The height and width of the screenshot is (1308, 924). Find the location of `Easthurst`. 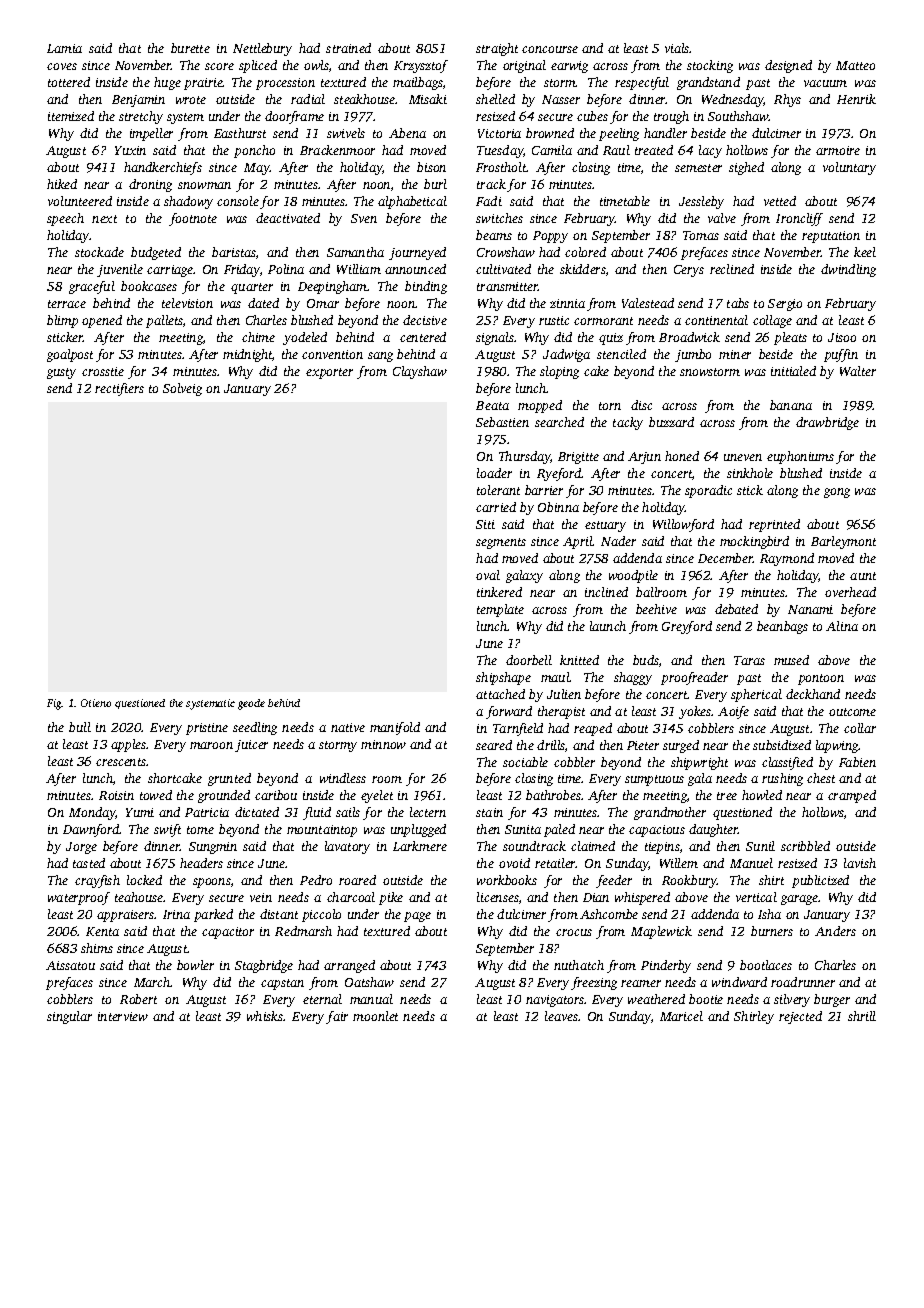

Easthurst is located at coordinates (240, 133).
